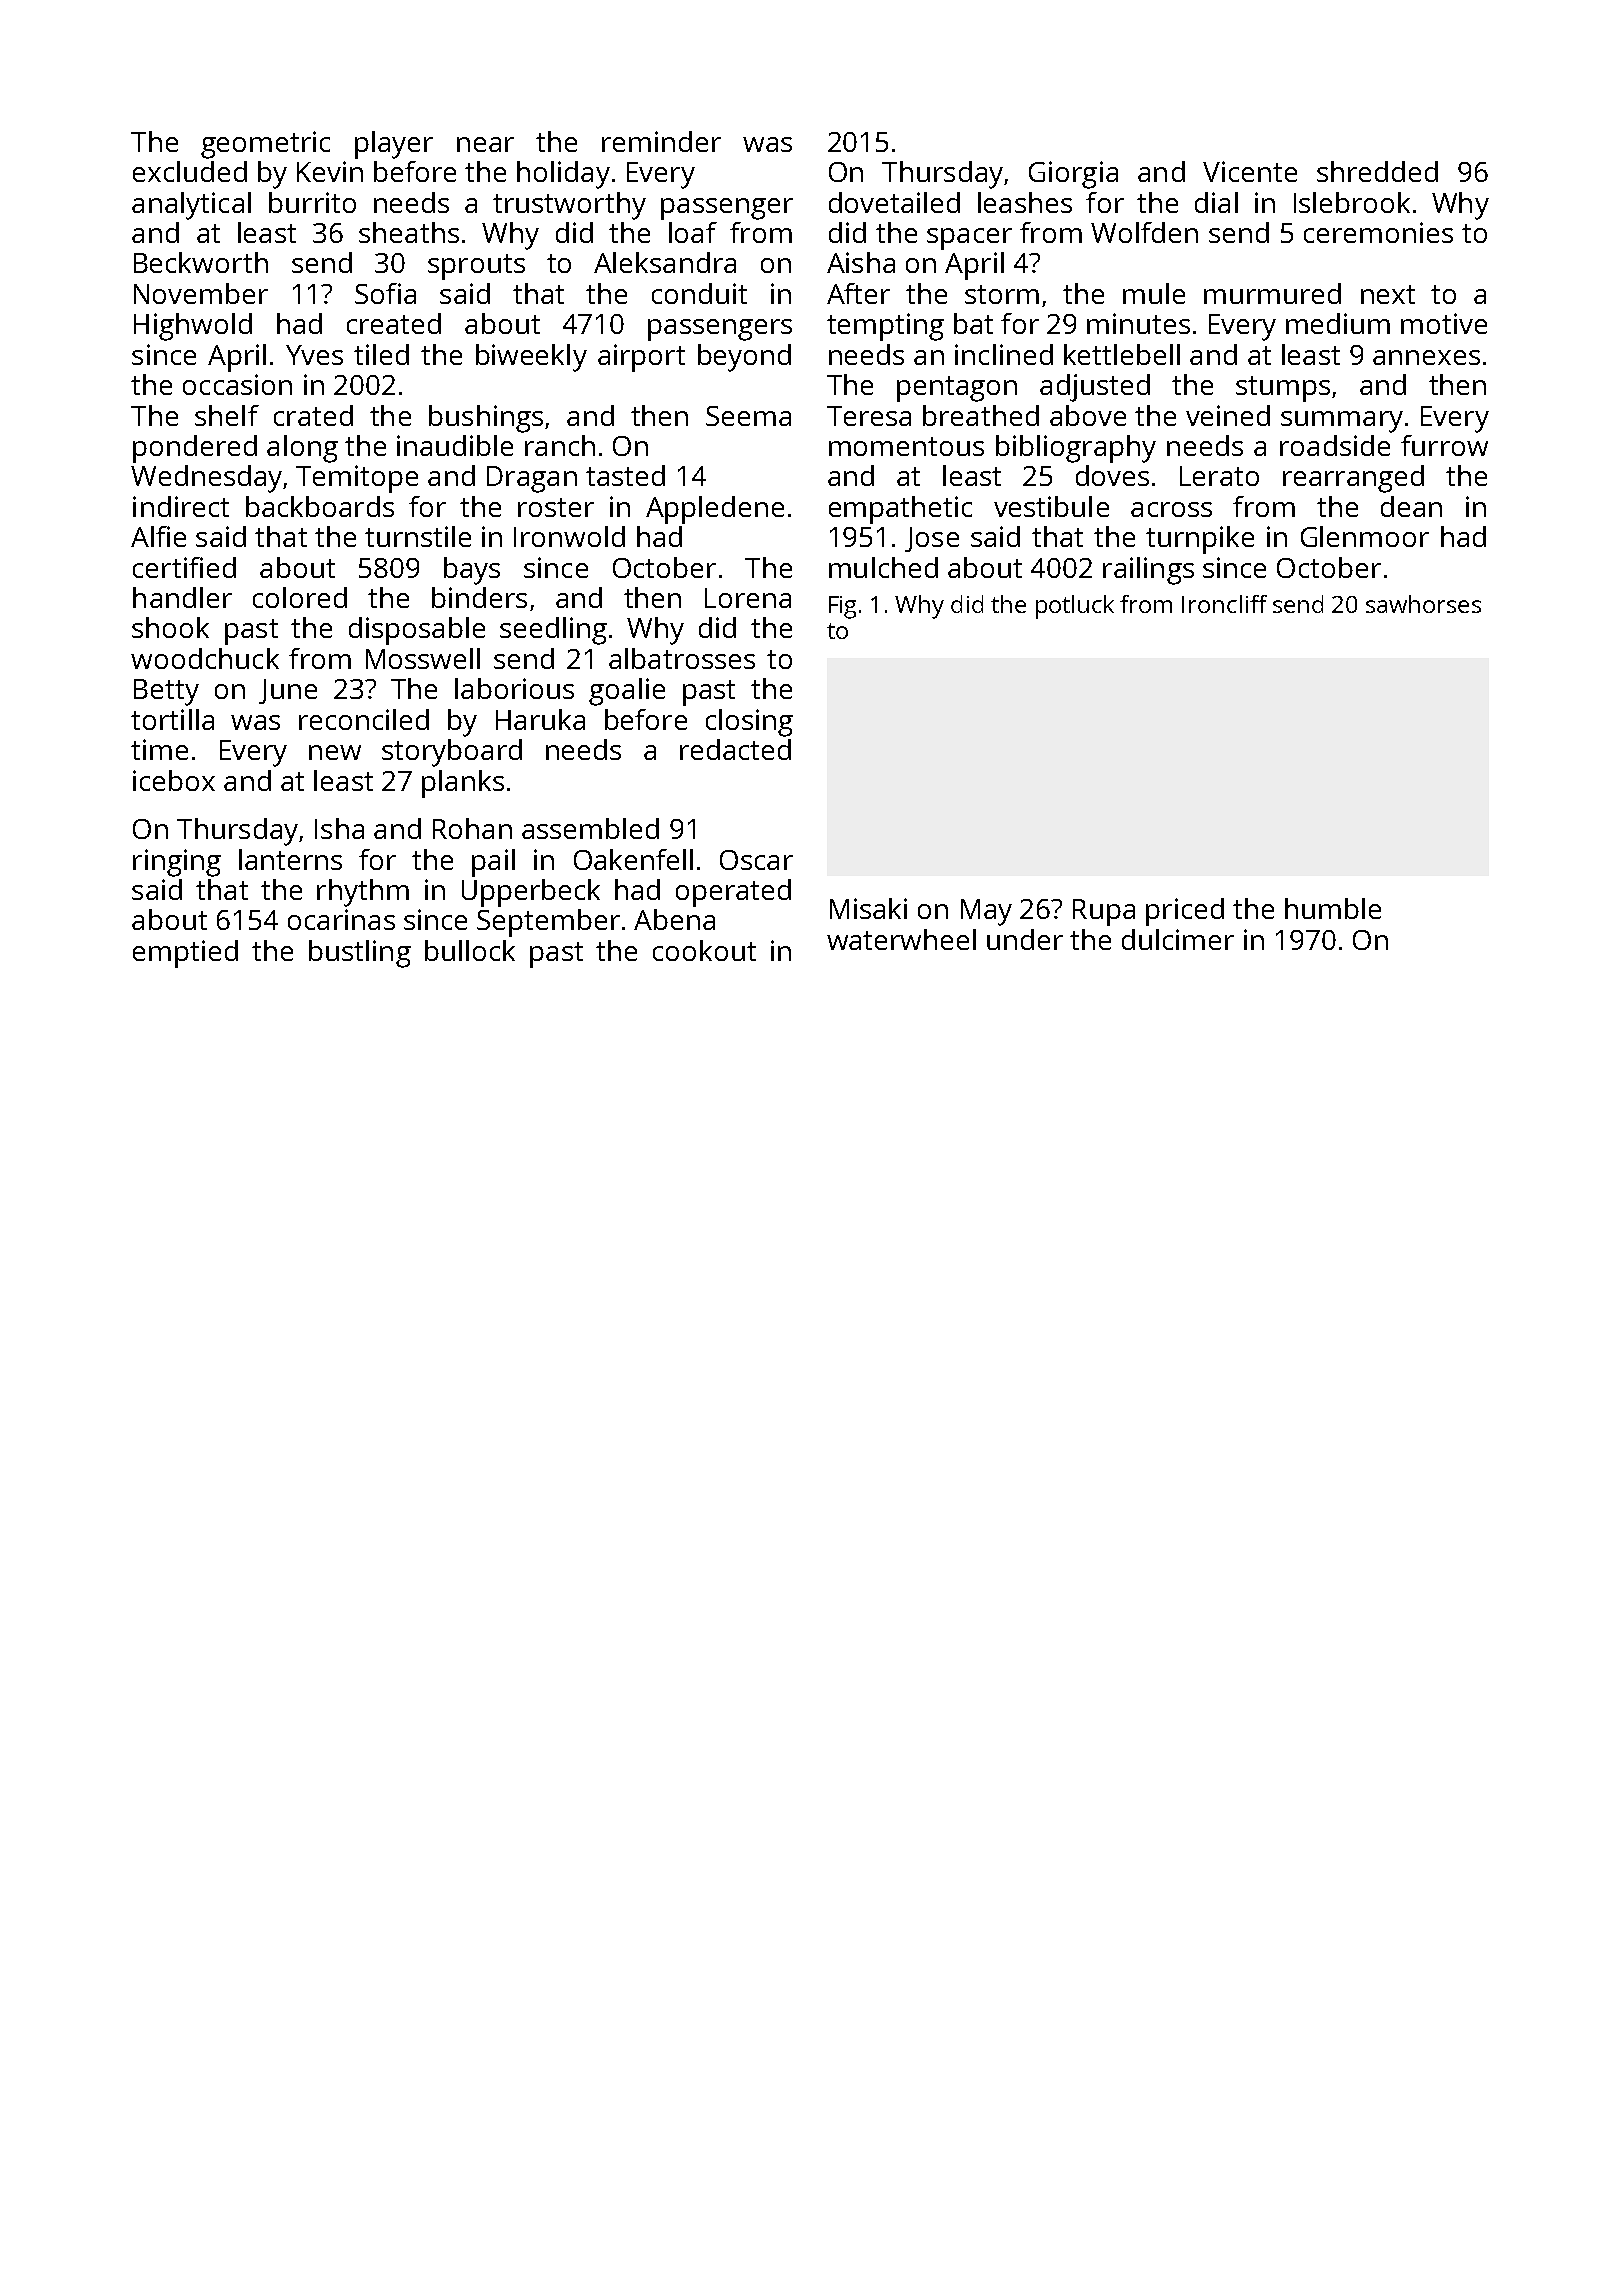  Describe the element at coordinates (1378, 232) in the document. I see `ceremonies` at that location.
